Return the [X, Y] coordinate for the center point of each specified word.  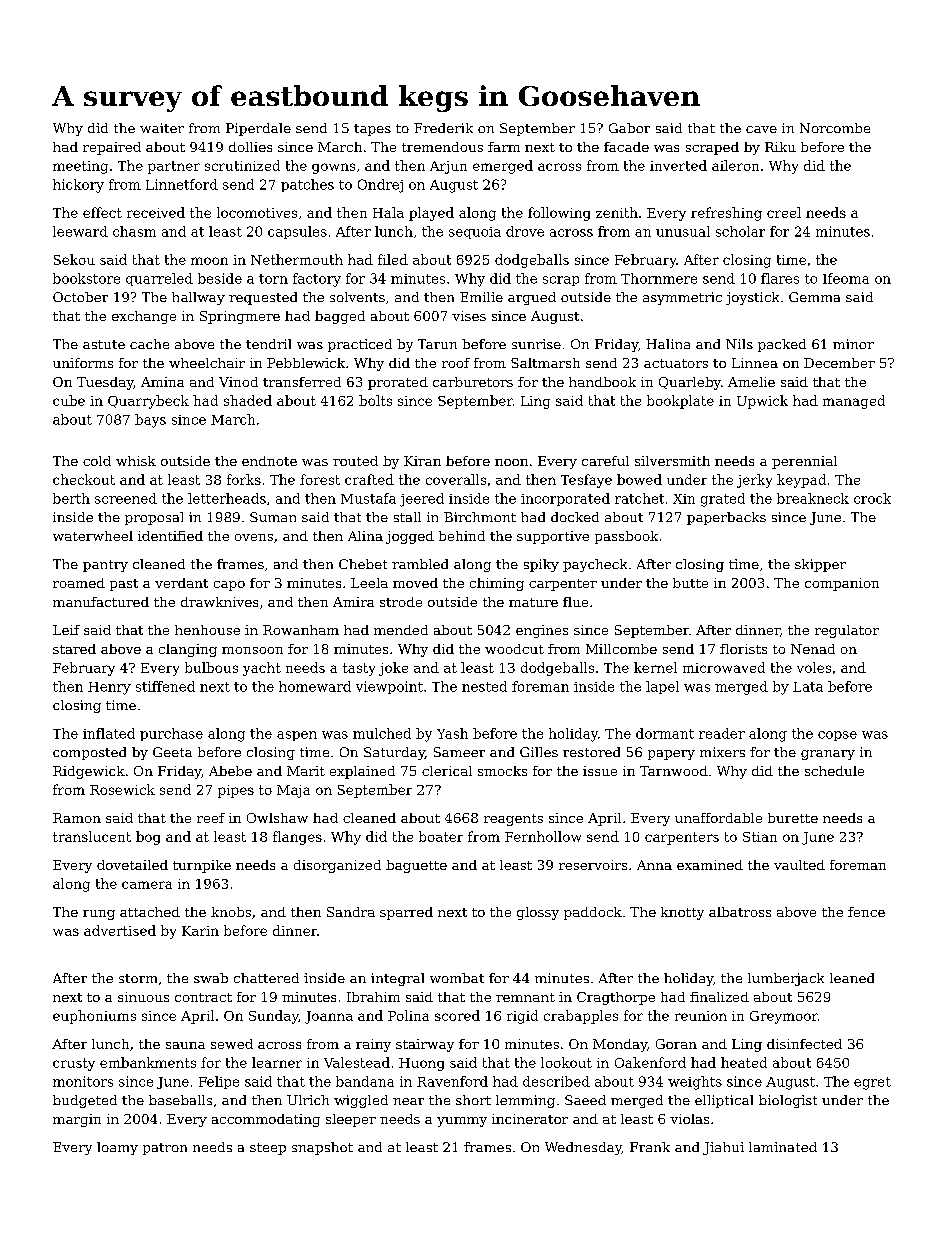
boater [441, 836]
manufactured [101, 602]
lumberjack [786, 979]
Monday [620, 1045]
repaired [112, 148]
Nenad [813, 649]
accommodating [266, 1120]
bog [148, 838]
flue [575, 602]
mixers [722, 752]
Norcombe [835, 128]
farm [504, 147]
